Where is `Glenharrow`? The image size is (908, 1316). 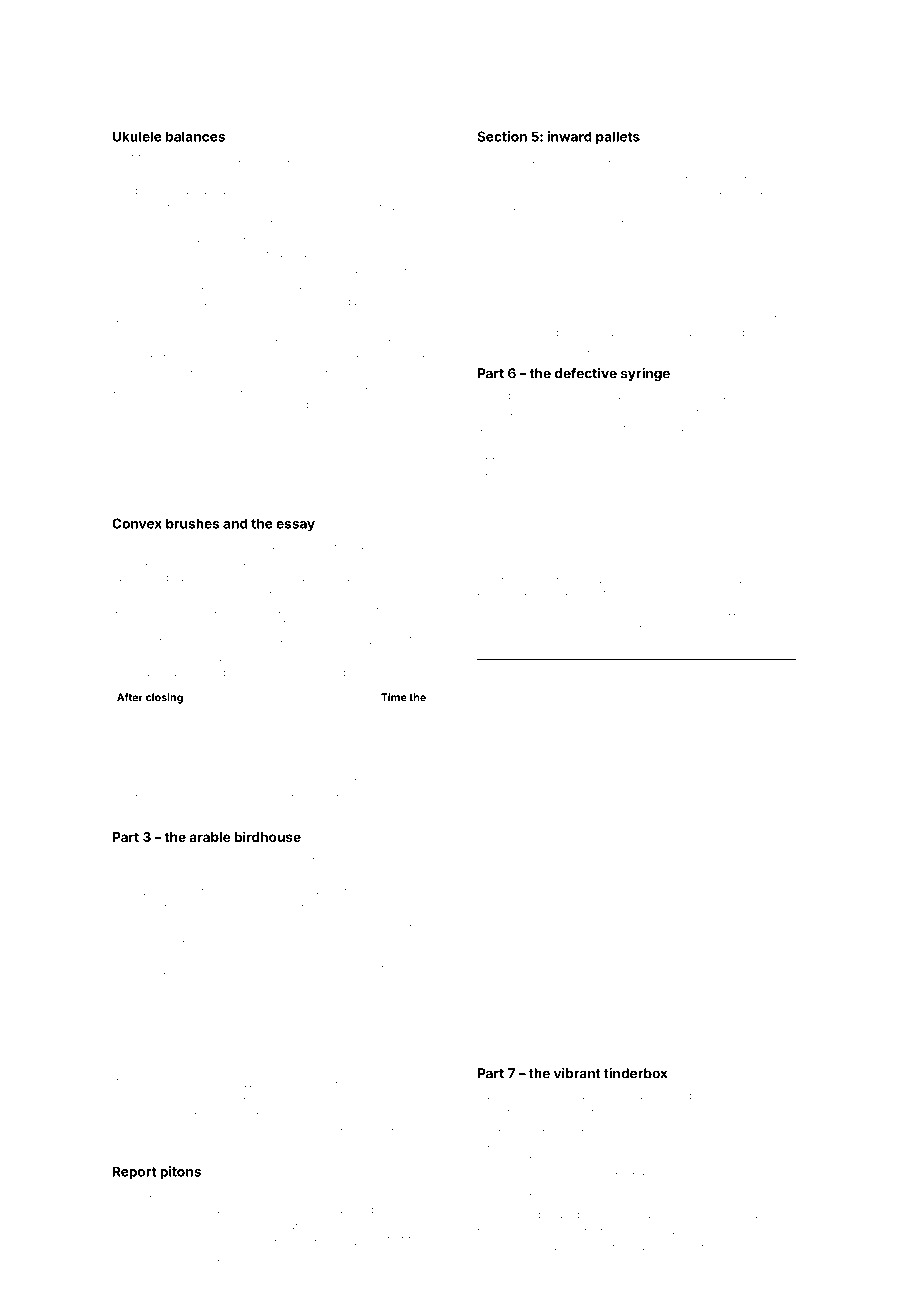 Glenharrow is located at coordinates (685, 332).
